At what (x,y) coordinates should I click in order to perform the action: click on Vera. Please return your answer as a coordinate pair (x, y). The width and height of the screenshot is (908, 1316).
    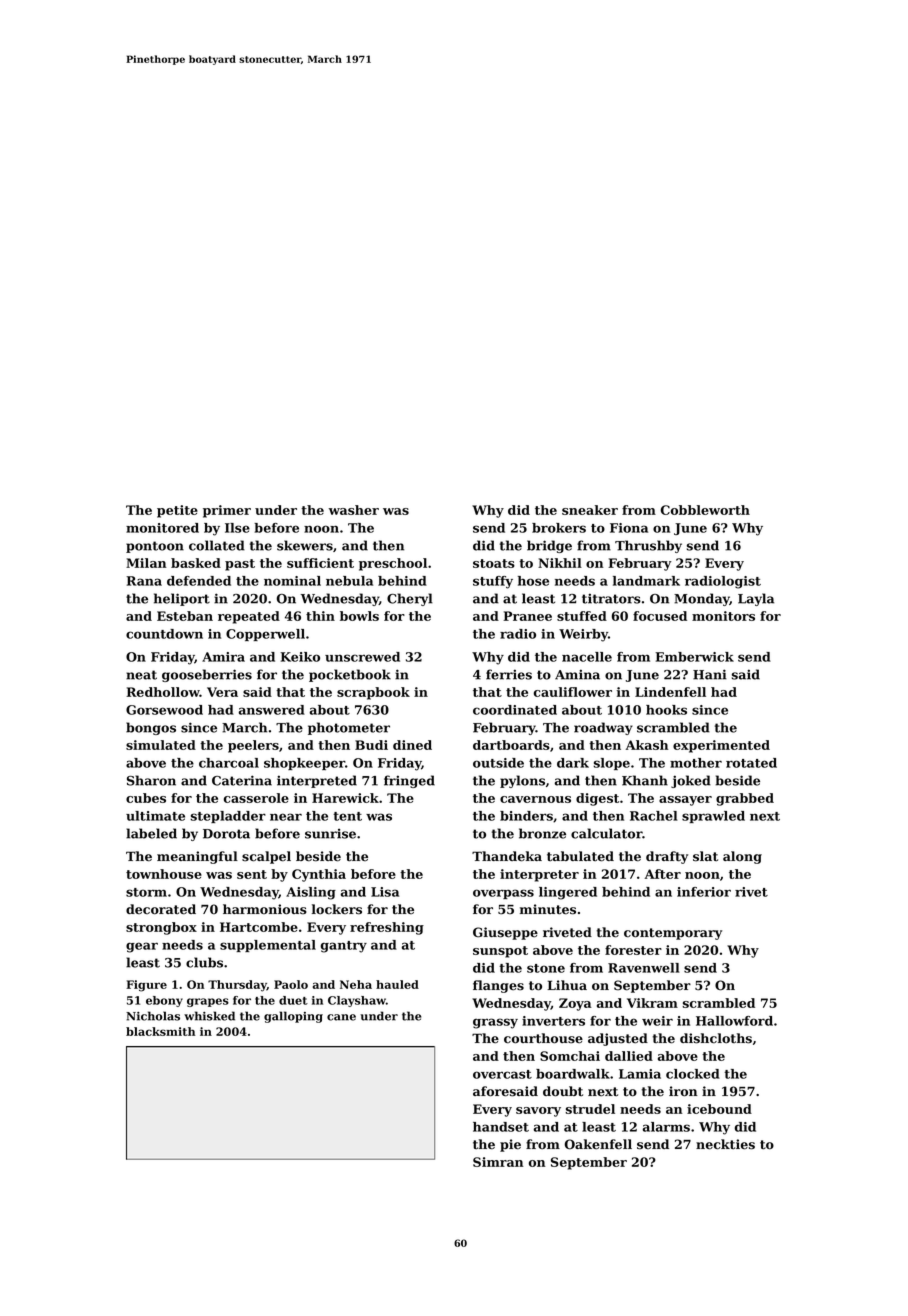
    Looking at the image, I should click on (222, 692).
